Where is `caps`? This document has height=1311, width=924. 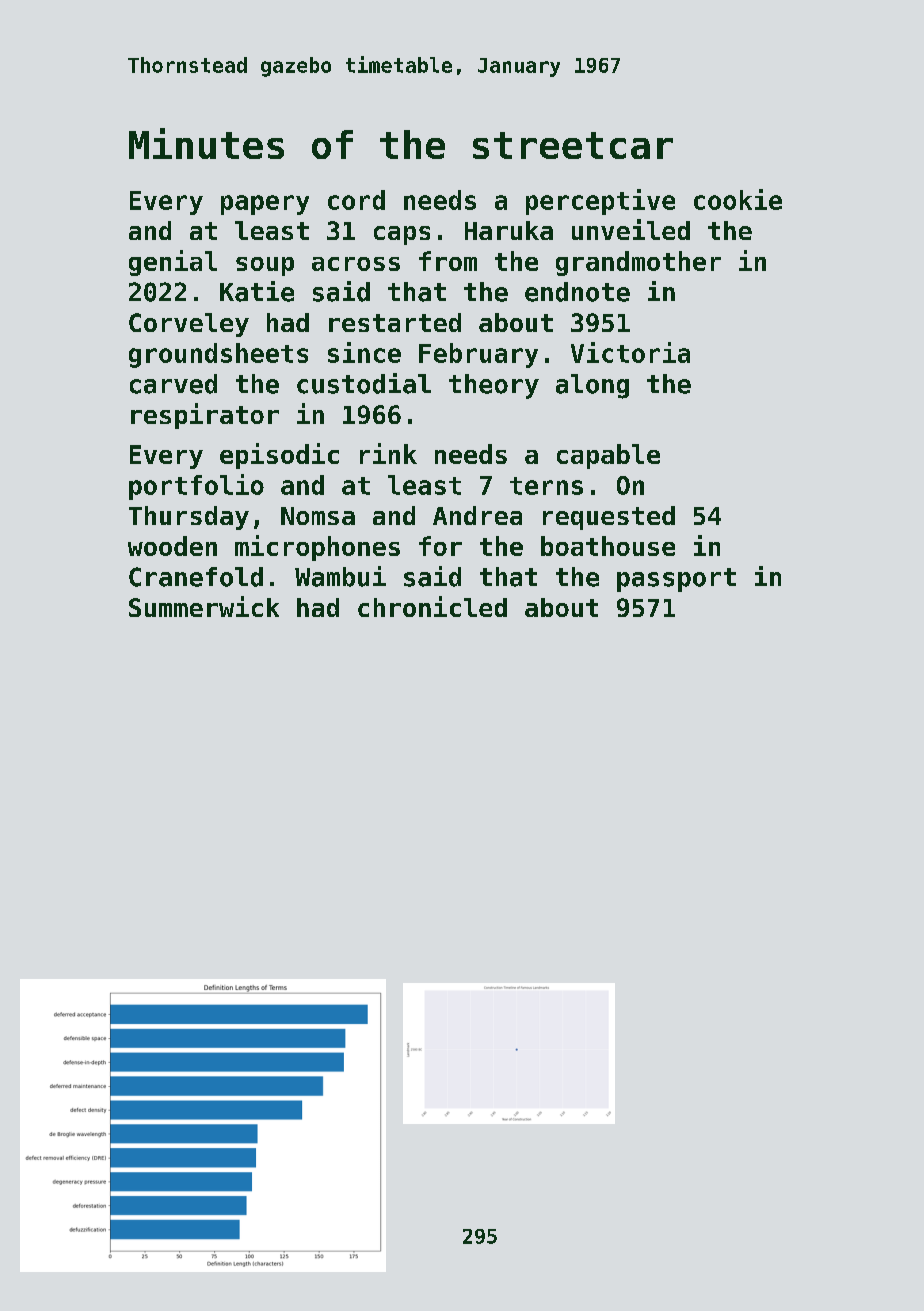
caps is located at coordinates (402, 235).
